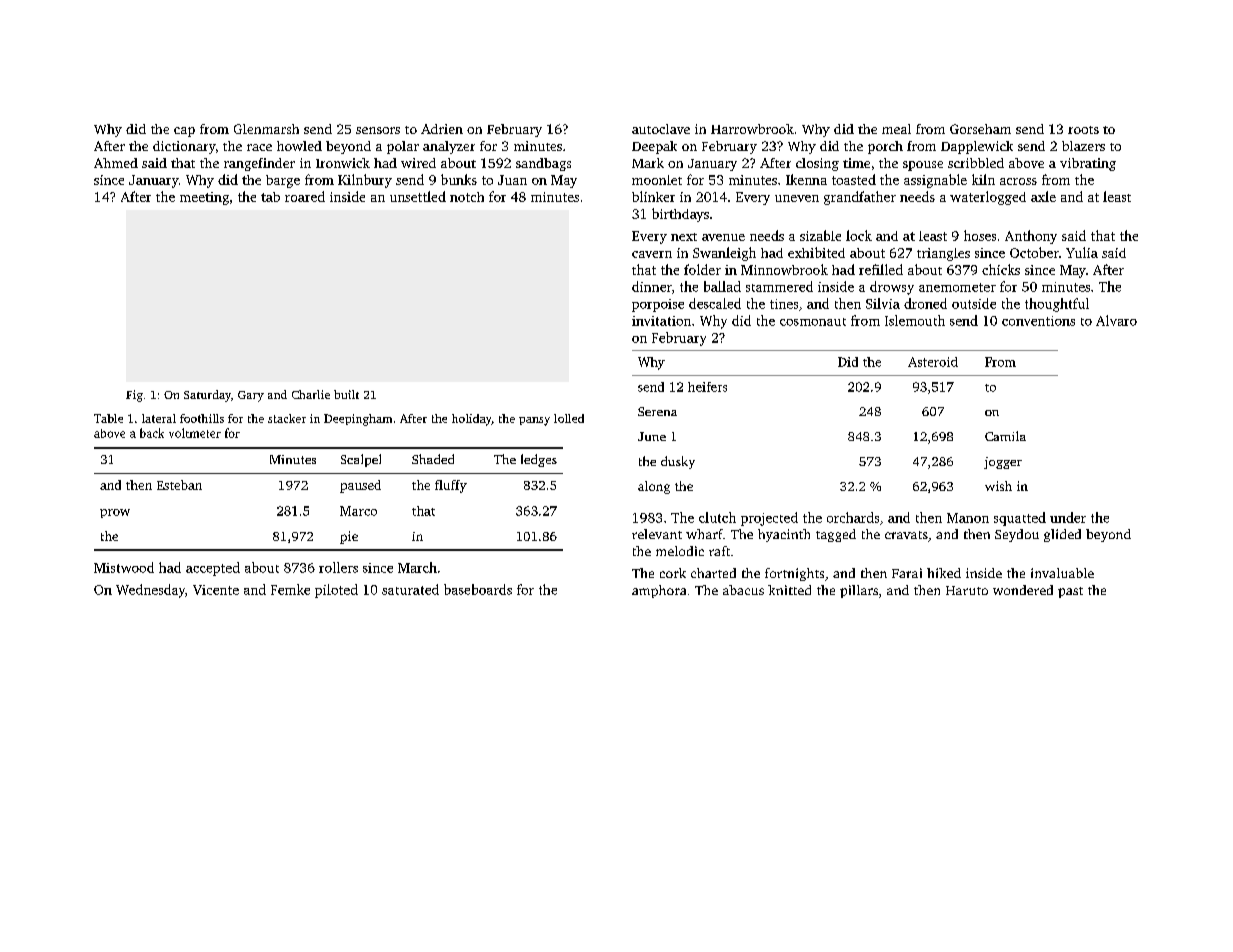  What do you see at coordinates (654, 487) in the screenshot?
I see `along` at bounding box center [654, 487].
